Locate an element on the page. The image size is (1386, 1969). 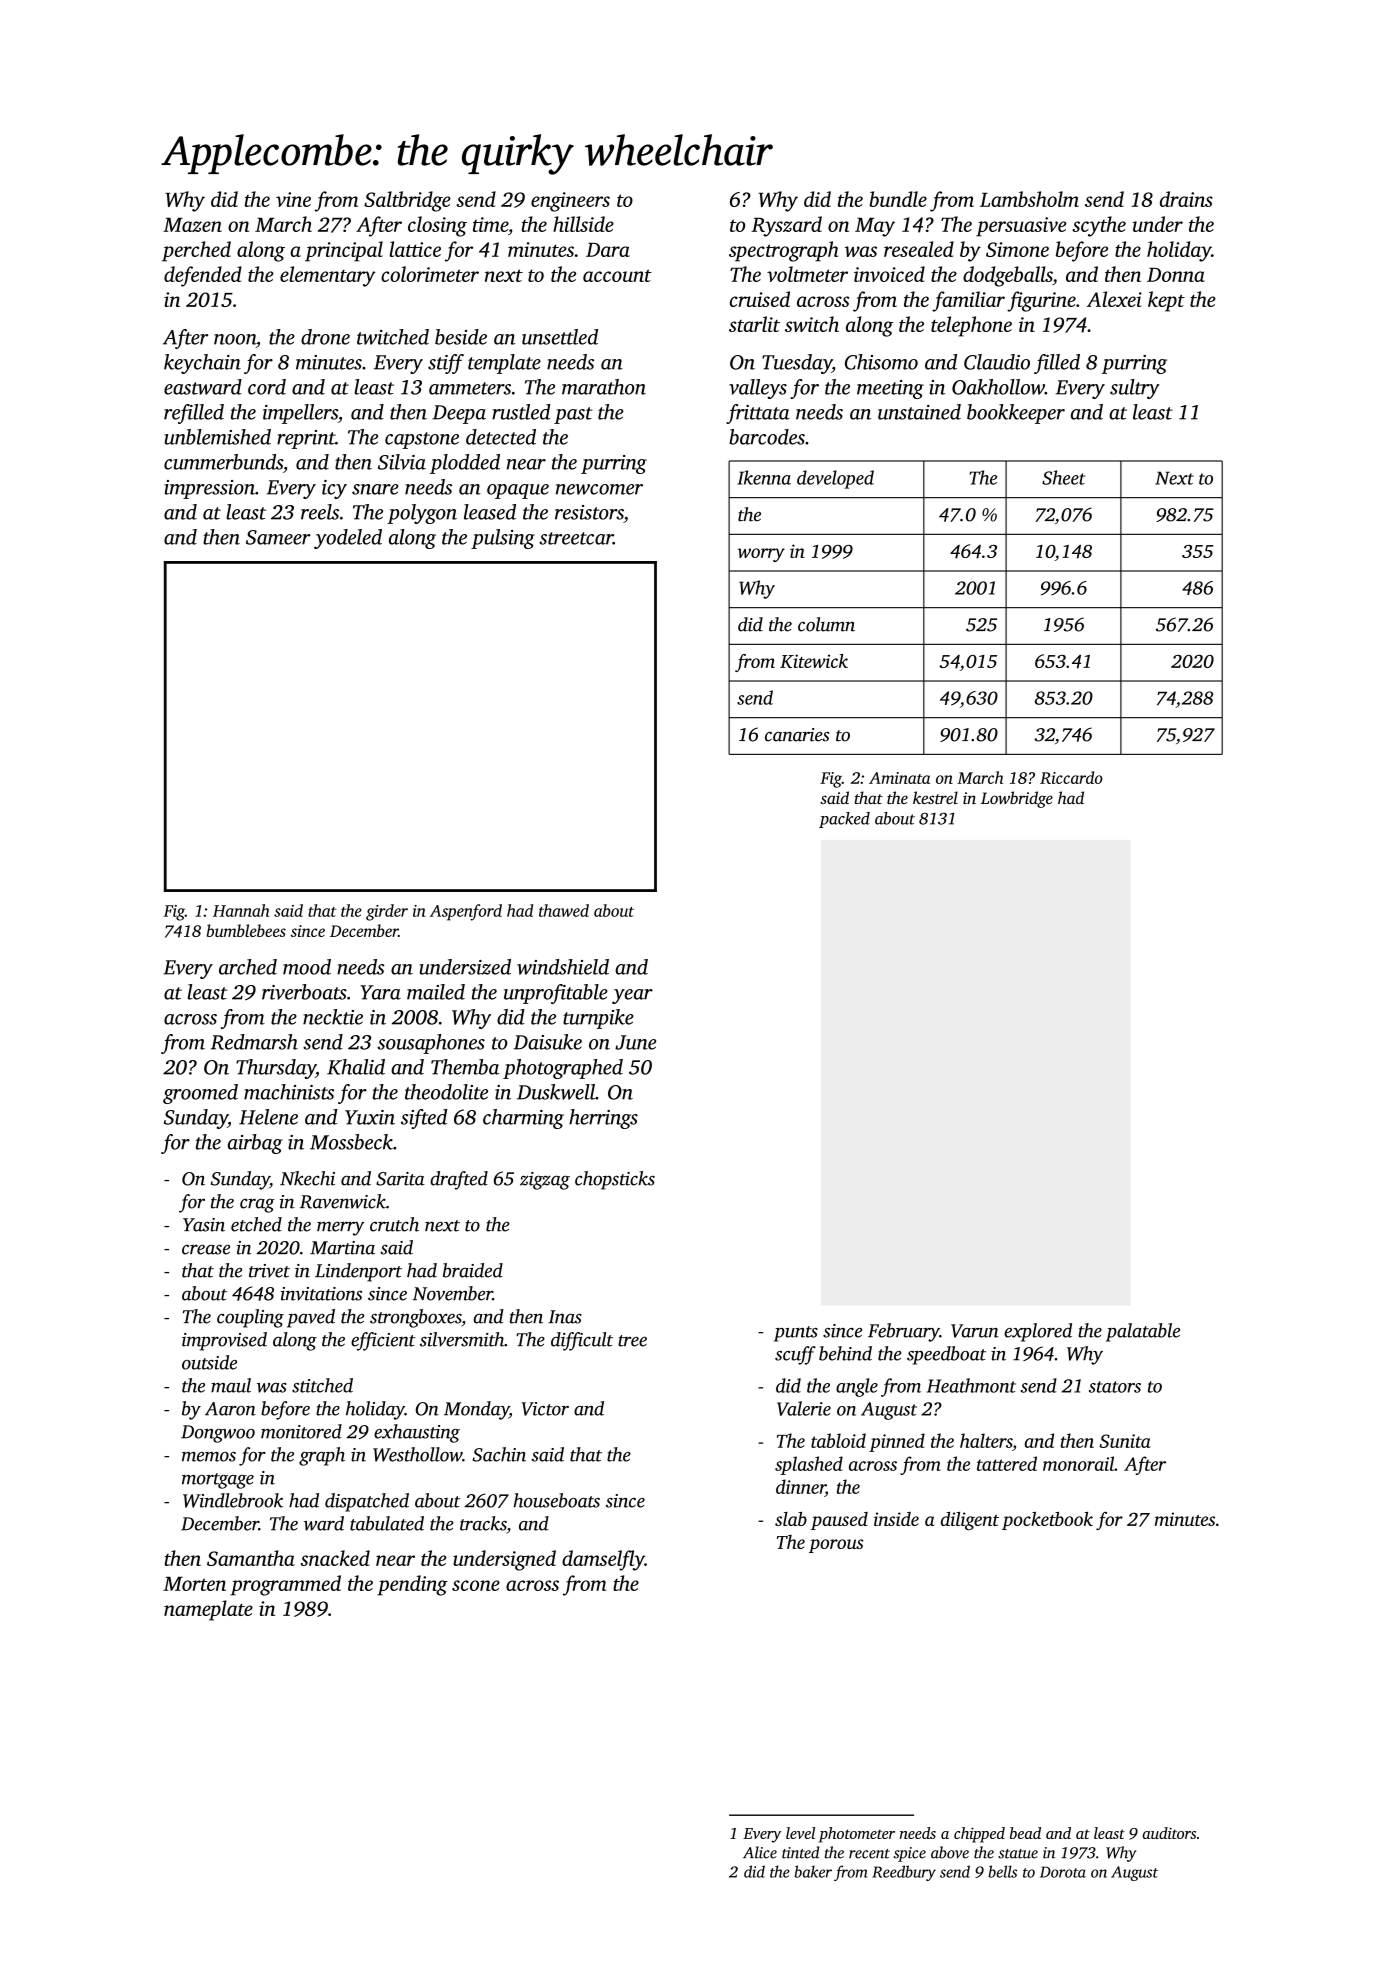
drains is located at coordinates (1186, 199).
